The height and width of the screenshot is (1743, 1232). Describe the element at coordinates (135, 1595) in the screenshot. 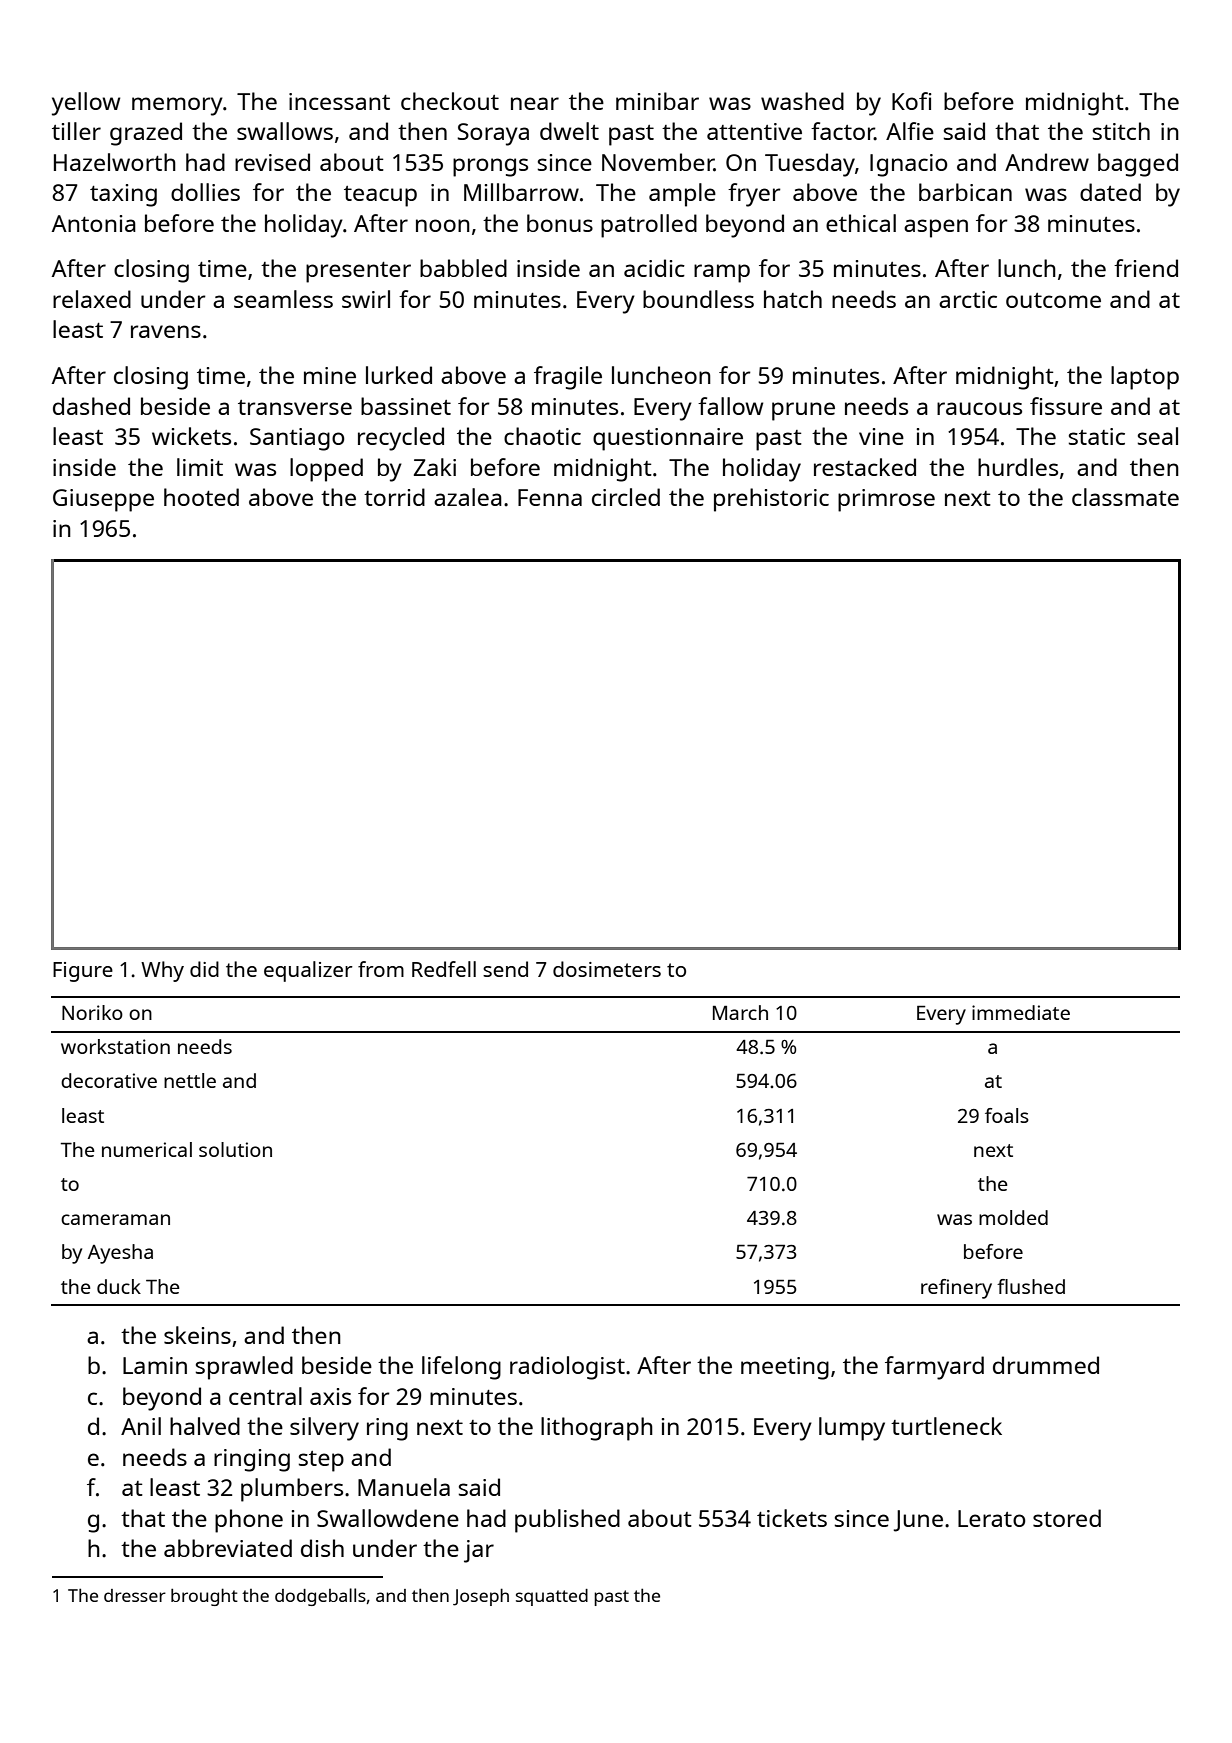

I see `dresser` at that location.
